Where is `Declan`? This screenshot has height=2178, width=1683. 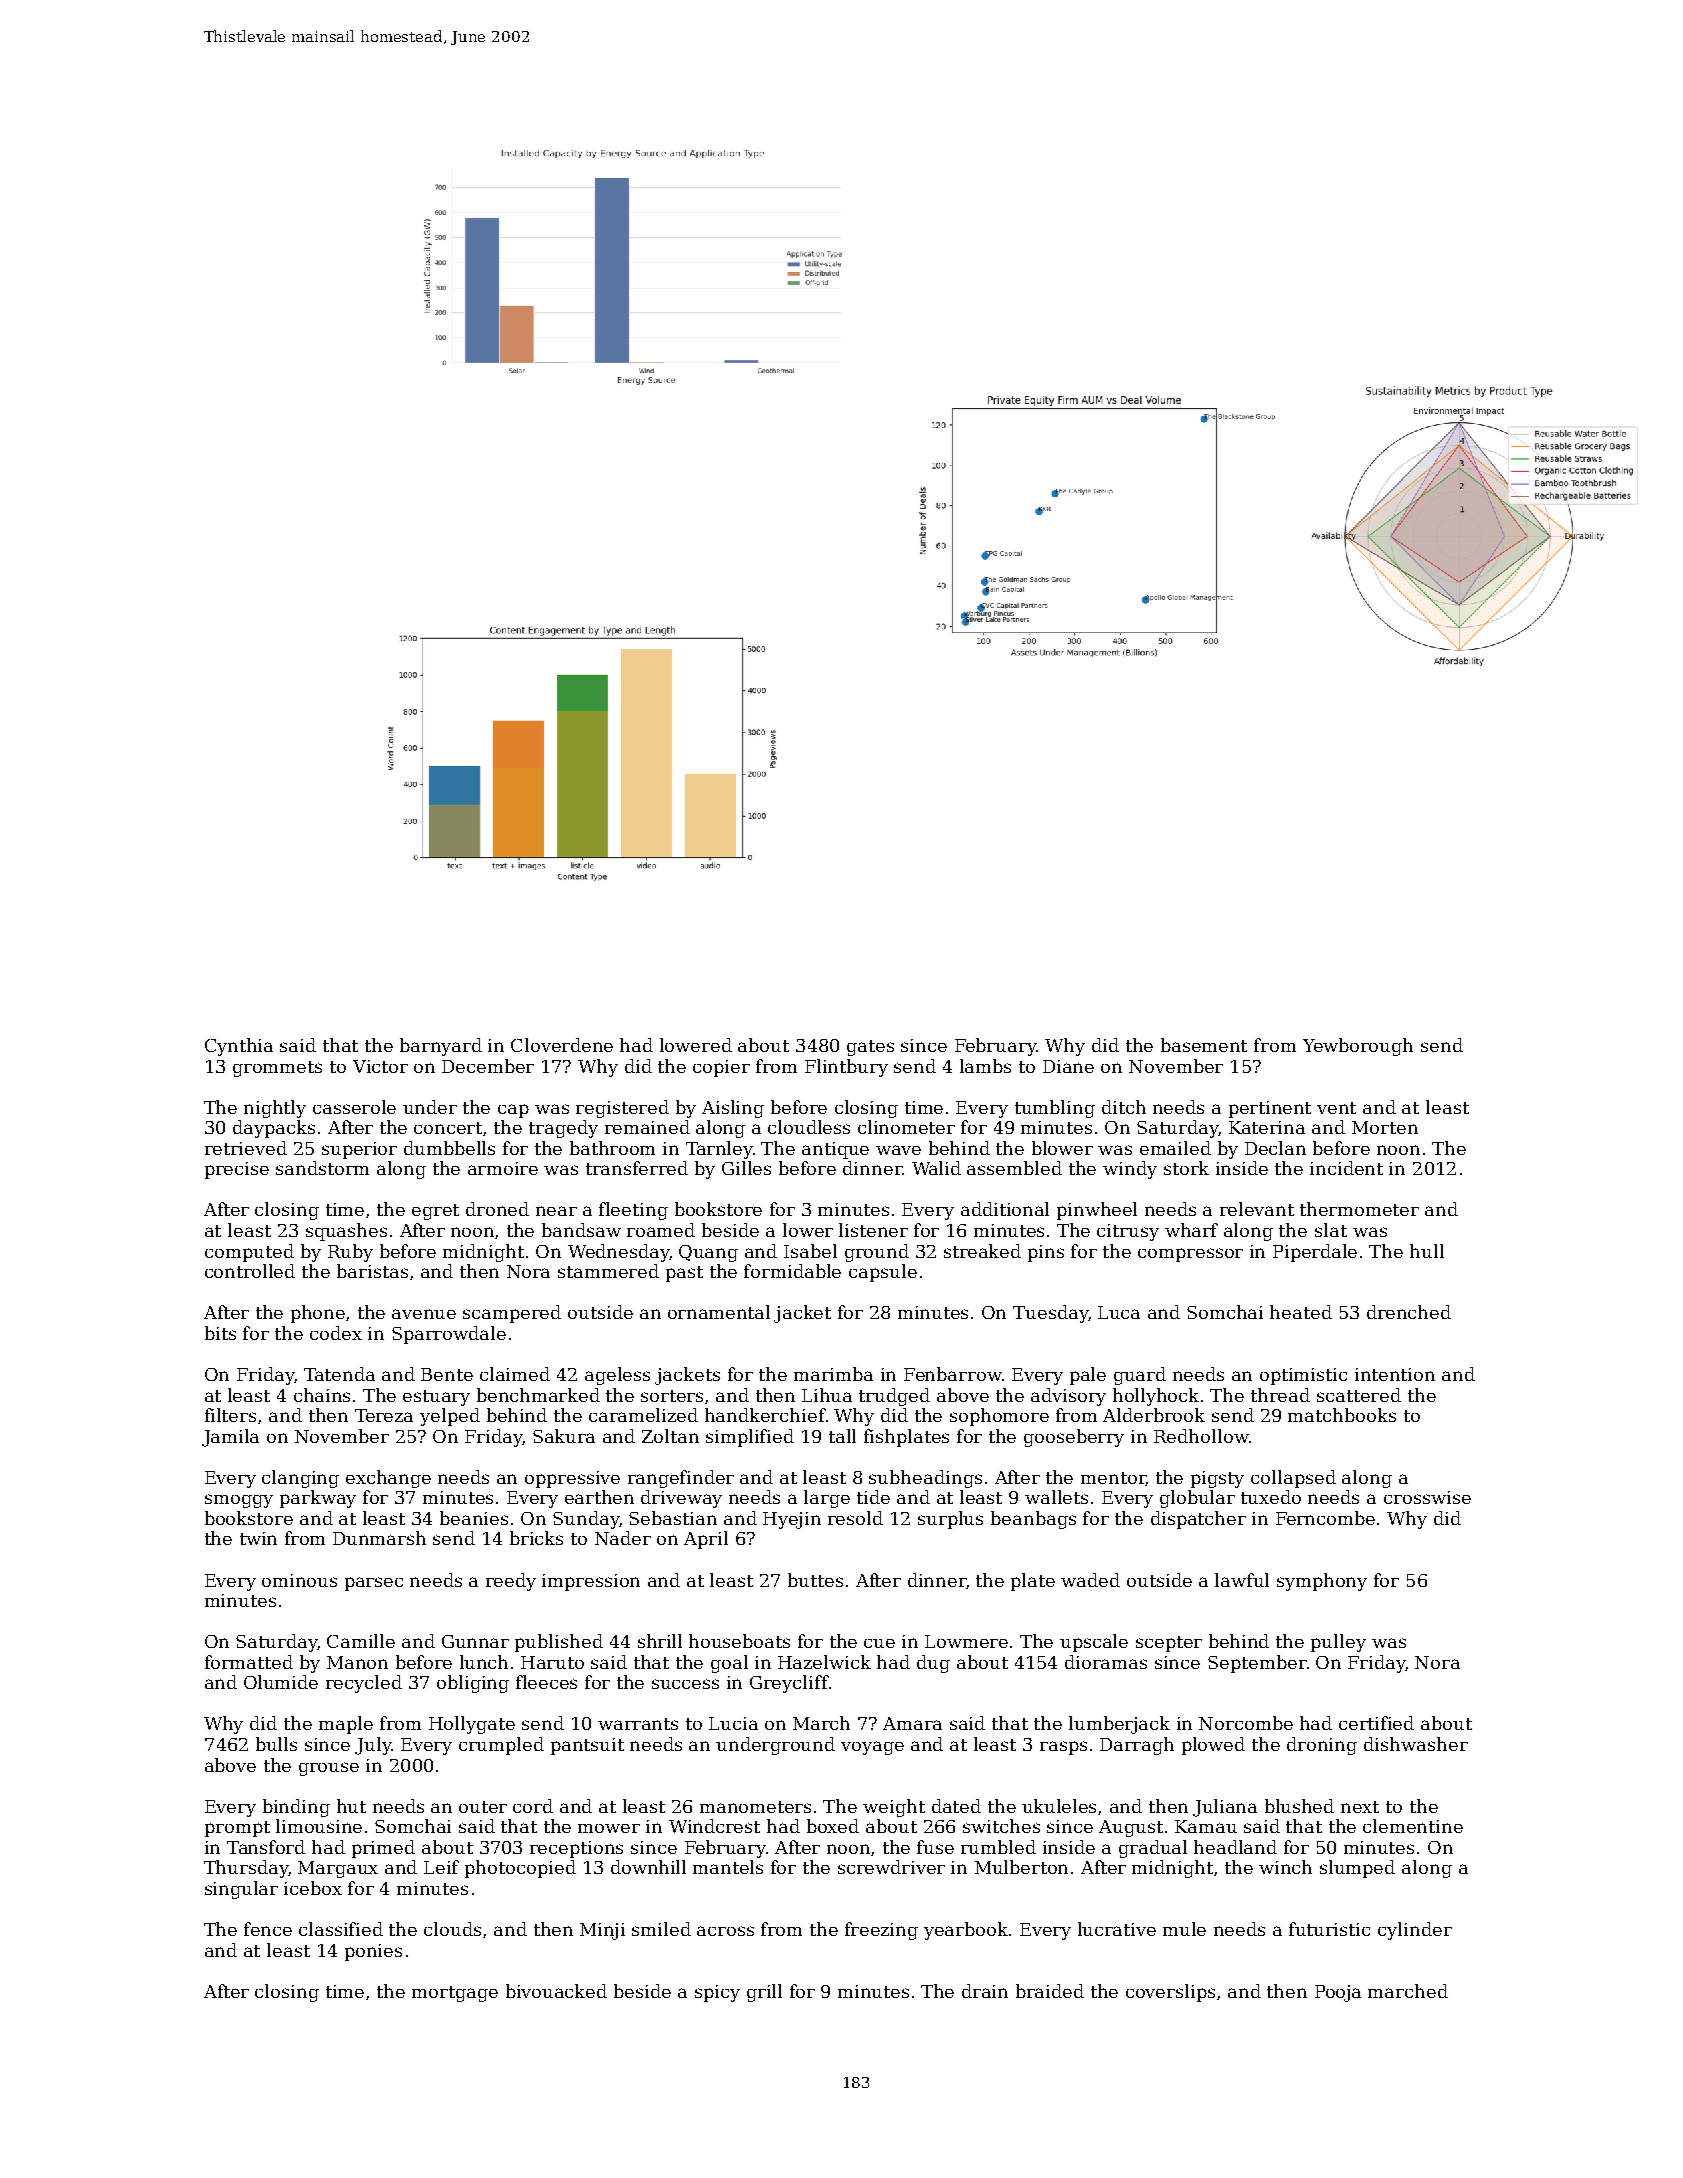 Declan is located at coordinates (1275, 1148).
